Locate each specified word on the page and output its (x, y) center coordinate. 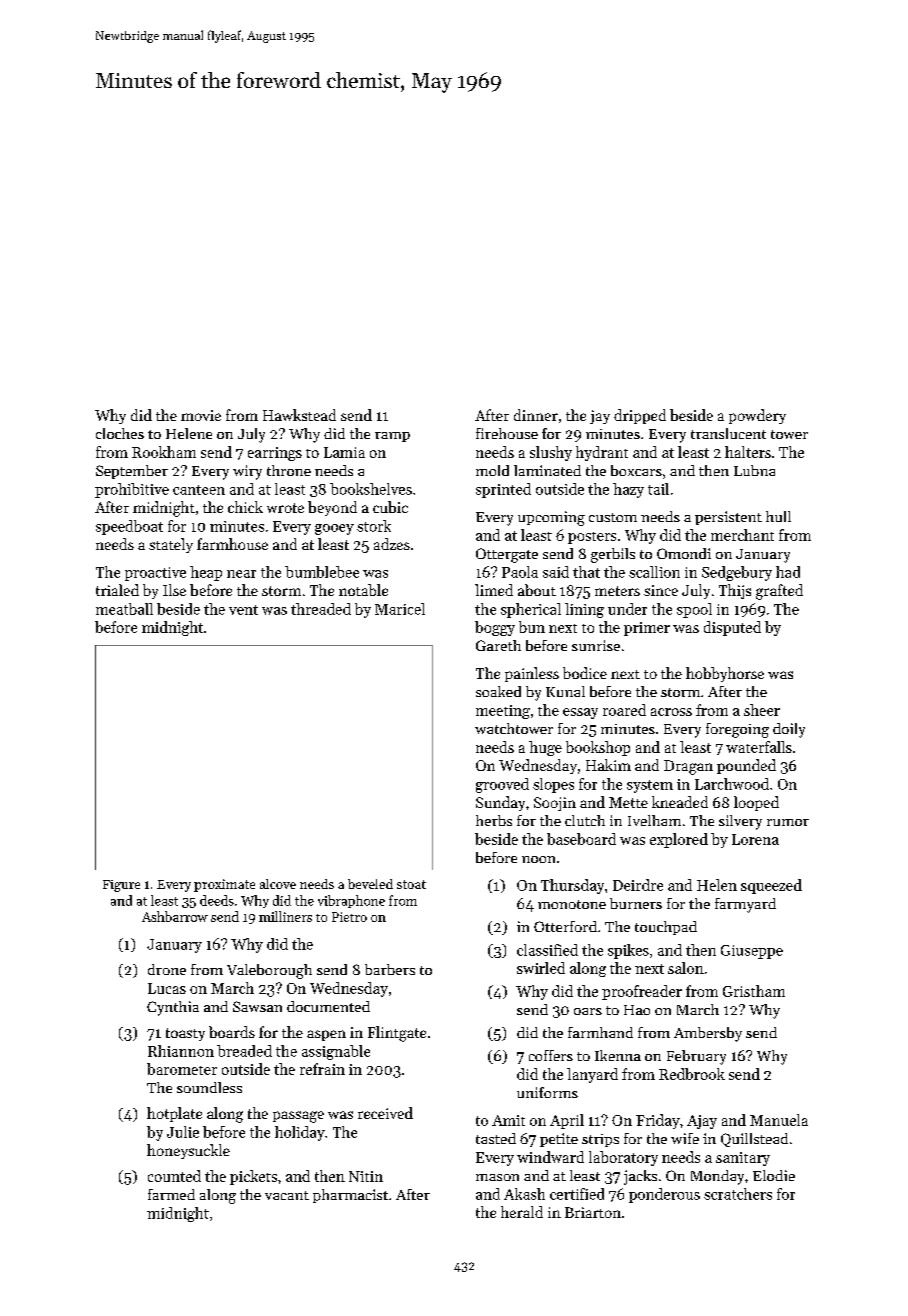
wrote (285, 508)
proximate (224, 885)
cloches (120, 433)
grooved (502, 785)
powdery (757, 416)
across (671, 712)
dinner (536, 415)
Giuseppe (752, 952)
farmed (171, 1194)
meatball (124, 609)
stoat (411, 884)
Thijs (735, 591)
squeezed (771, 886)
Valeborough (269, 971)
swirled (541, 968)
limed (494, 590)
